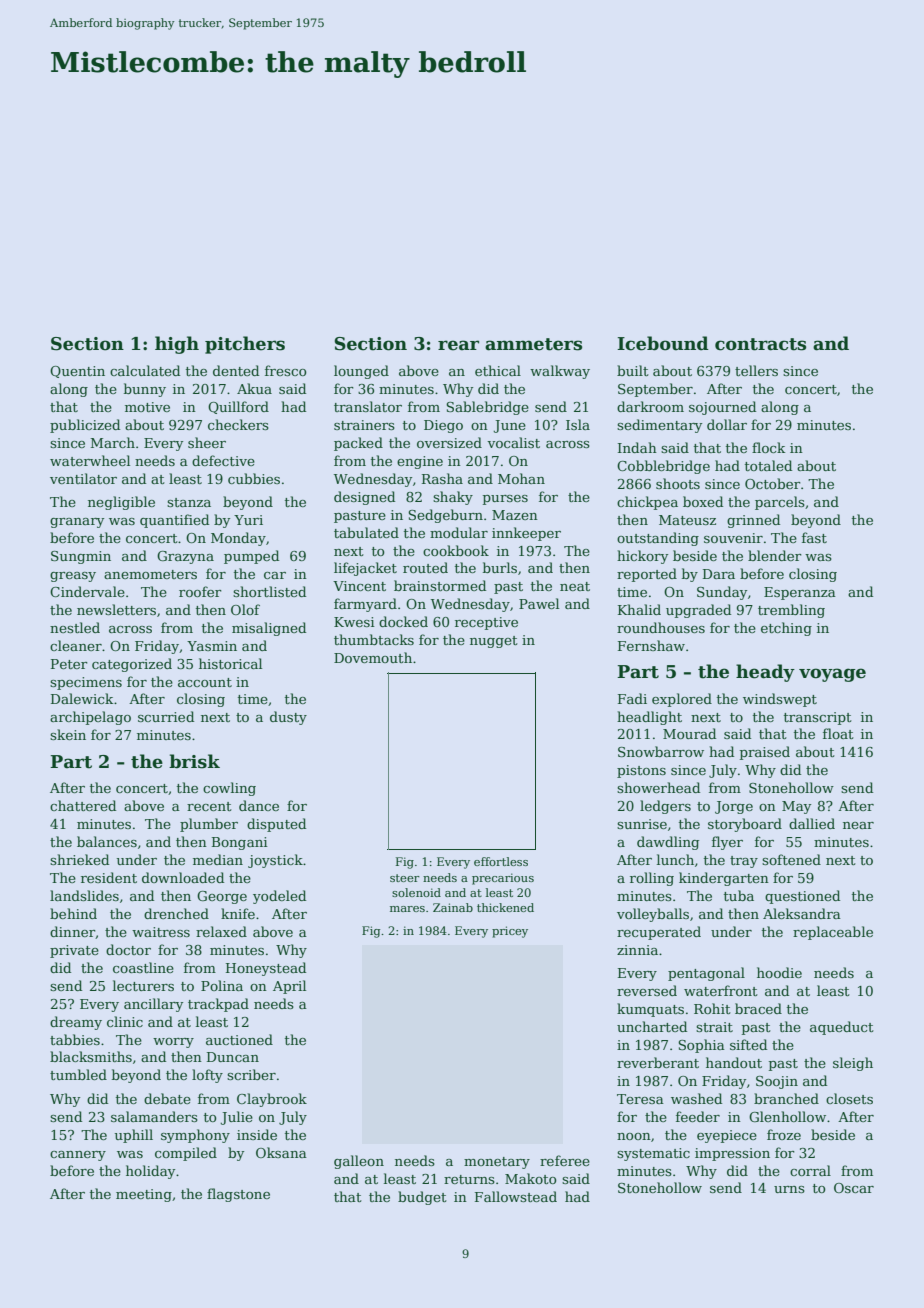  Describe the element at coordinates (458, 345) in the page. I see `rear` at that location.
